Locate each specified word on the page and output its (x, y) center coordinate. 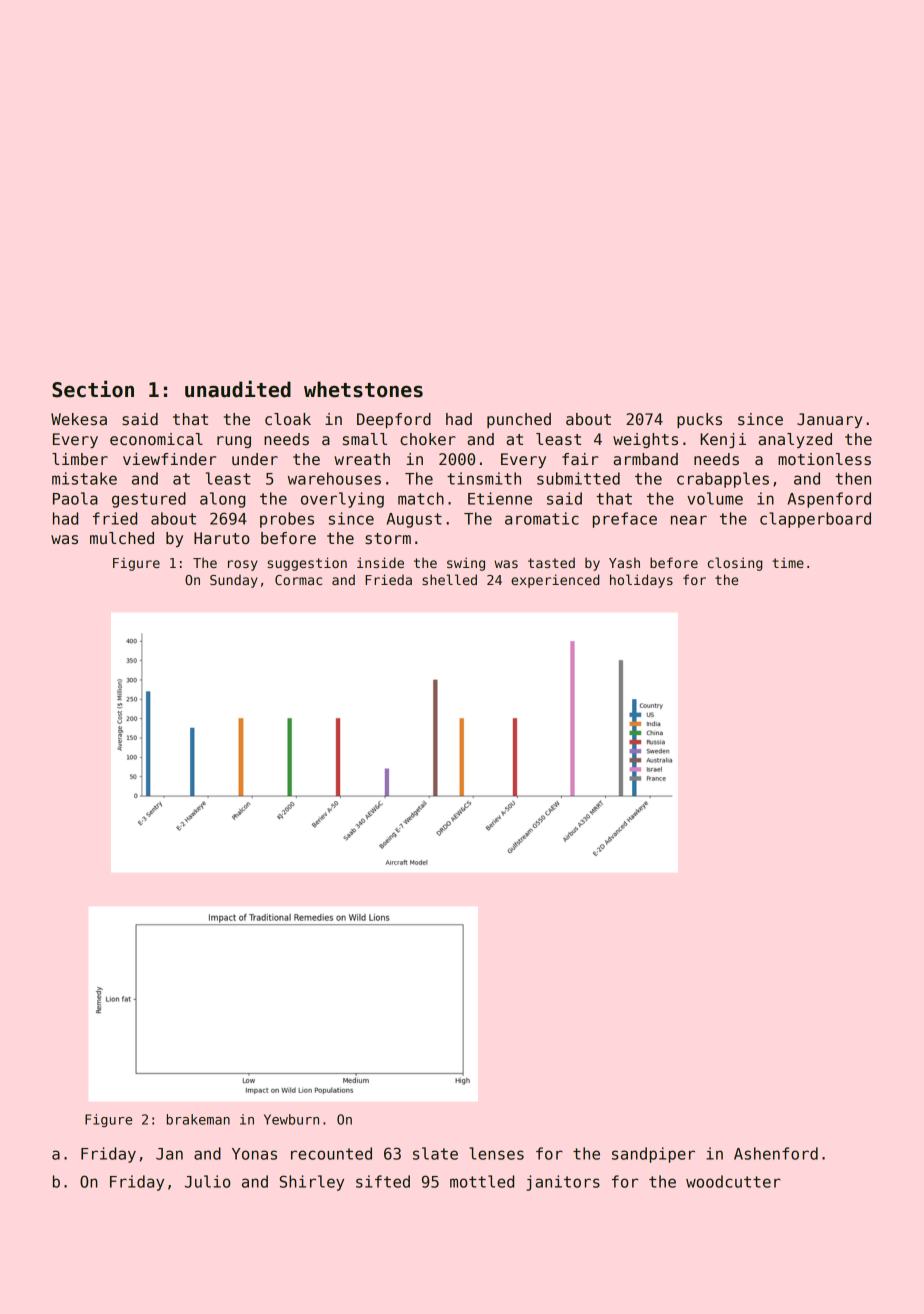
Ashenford (776, 1153)
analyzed (795, 440)
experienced (555, 581)
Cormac (298, 580)
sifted (383, 1181)
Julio (208, 1181)
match (421, 498)
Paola (75, 498)
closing (735, 564)
